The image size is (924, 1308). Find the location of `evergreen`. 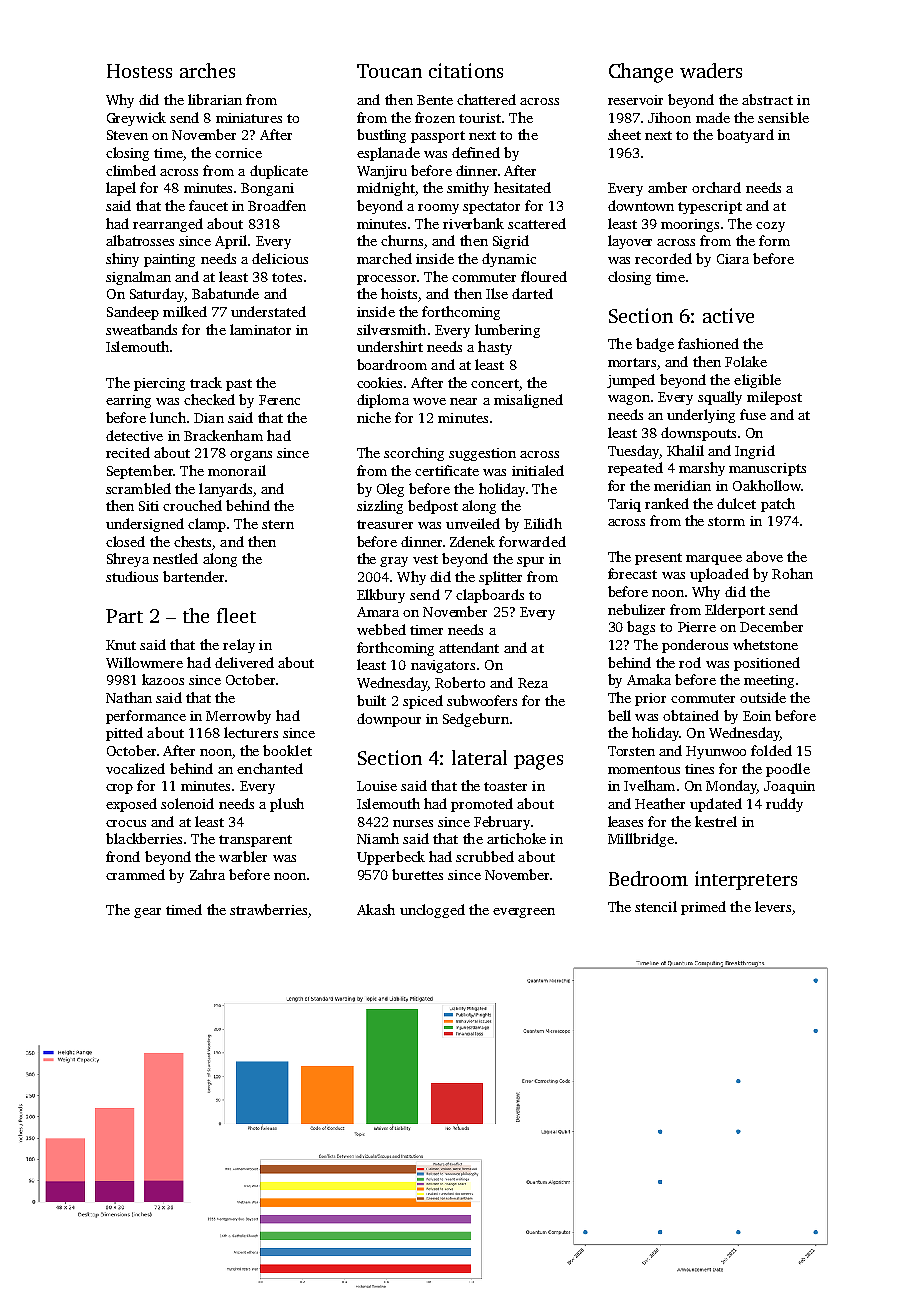

evergreen is located at coordinates (524, 913).
